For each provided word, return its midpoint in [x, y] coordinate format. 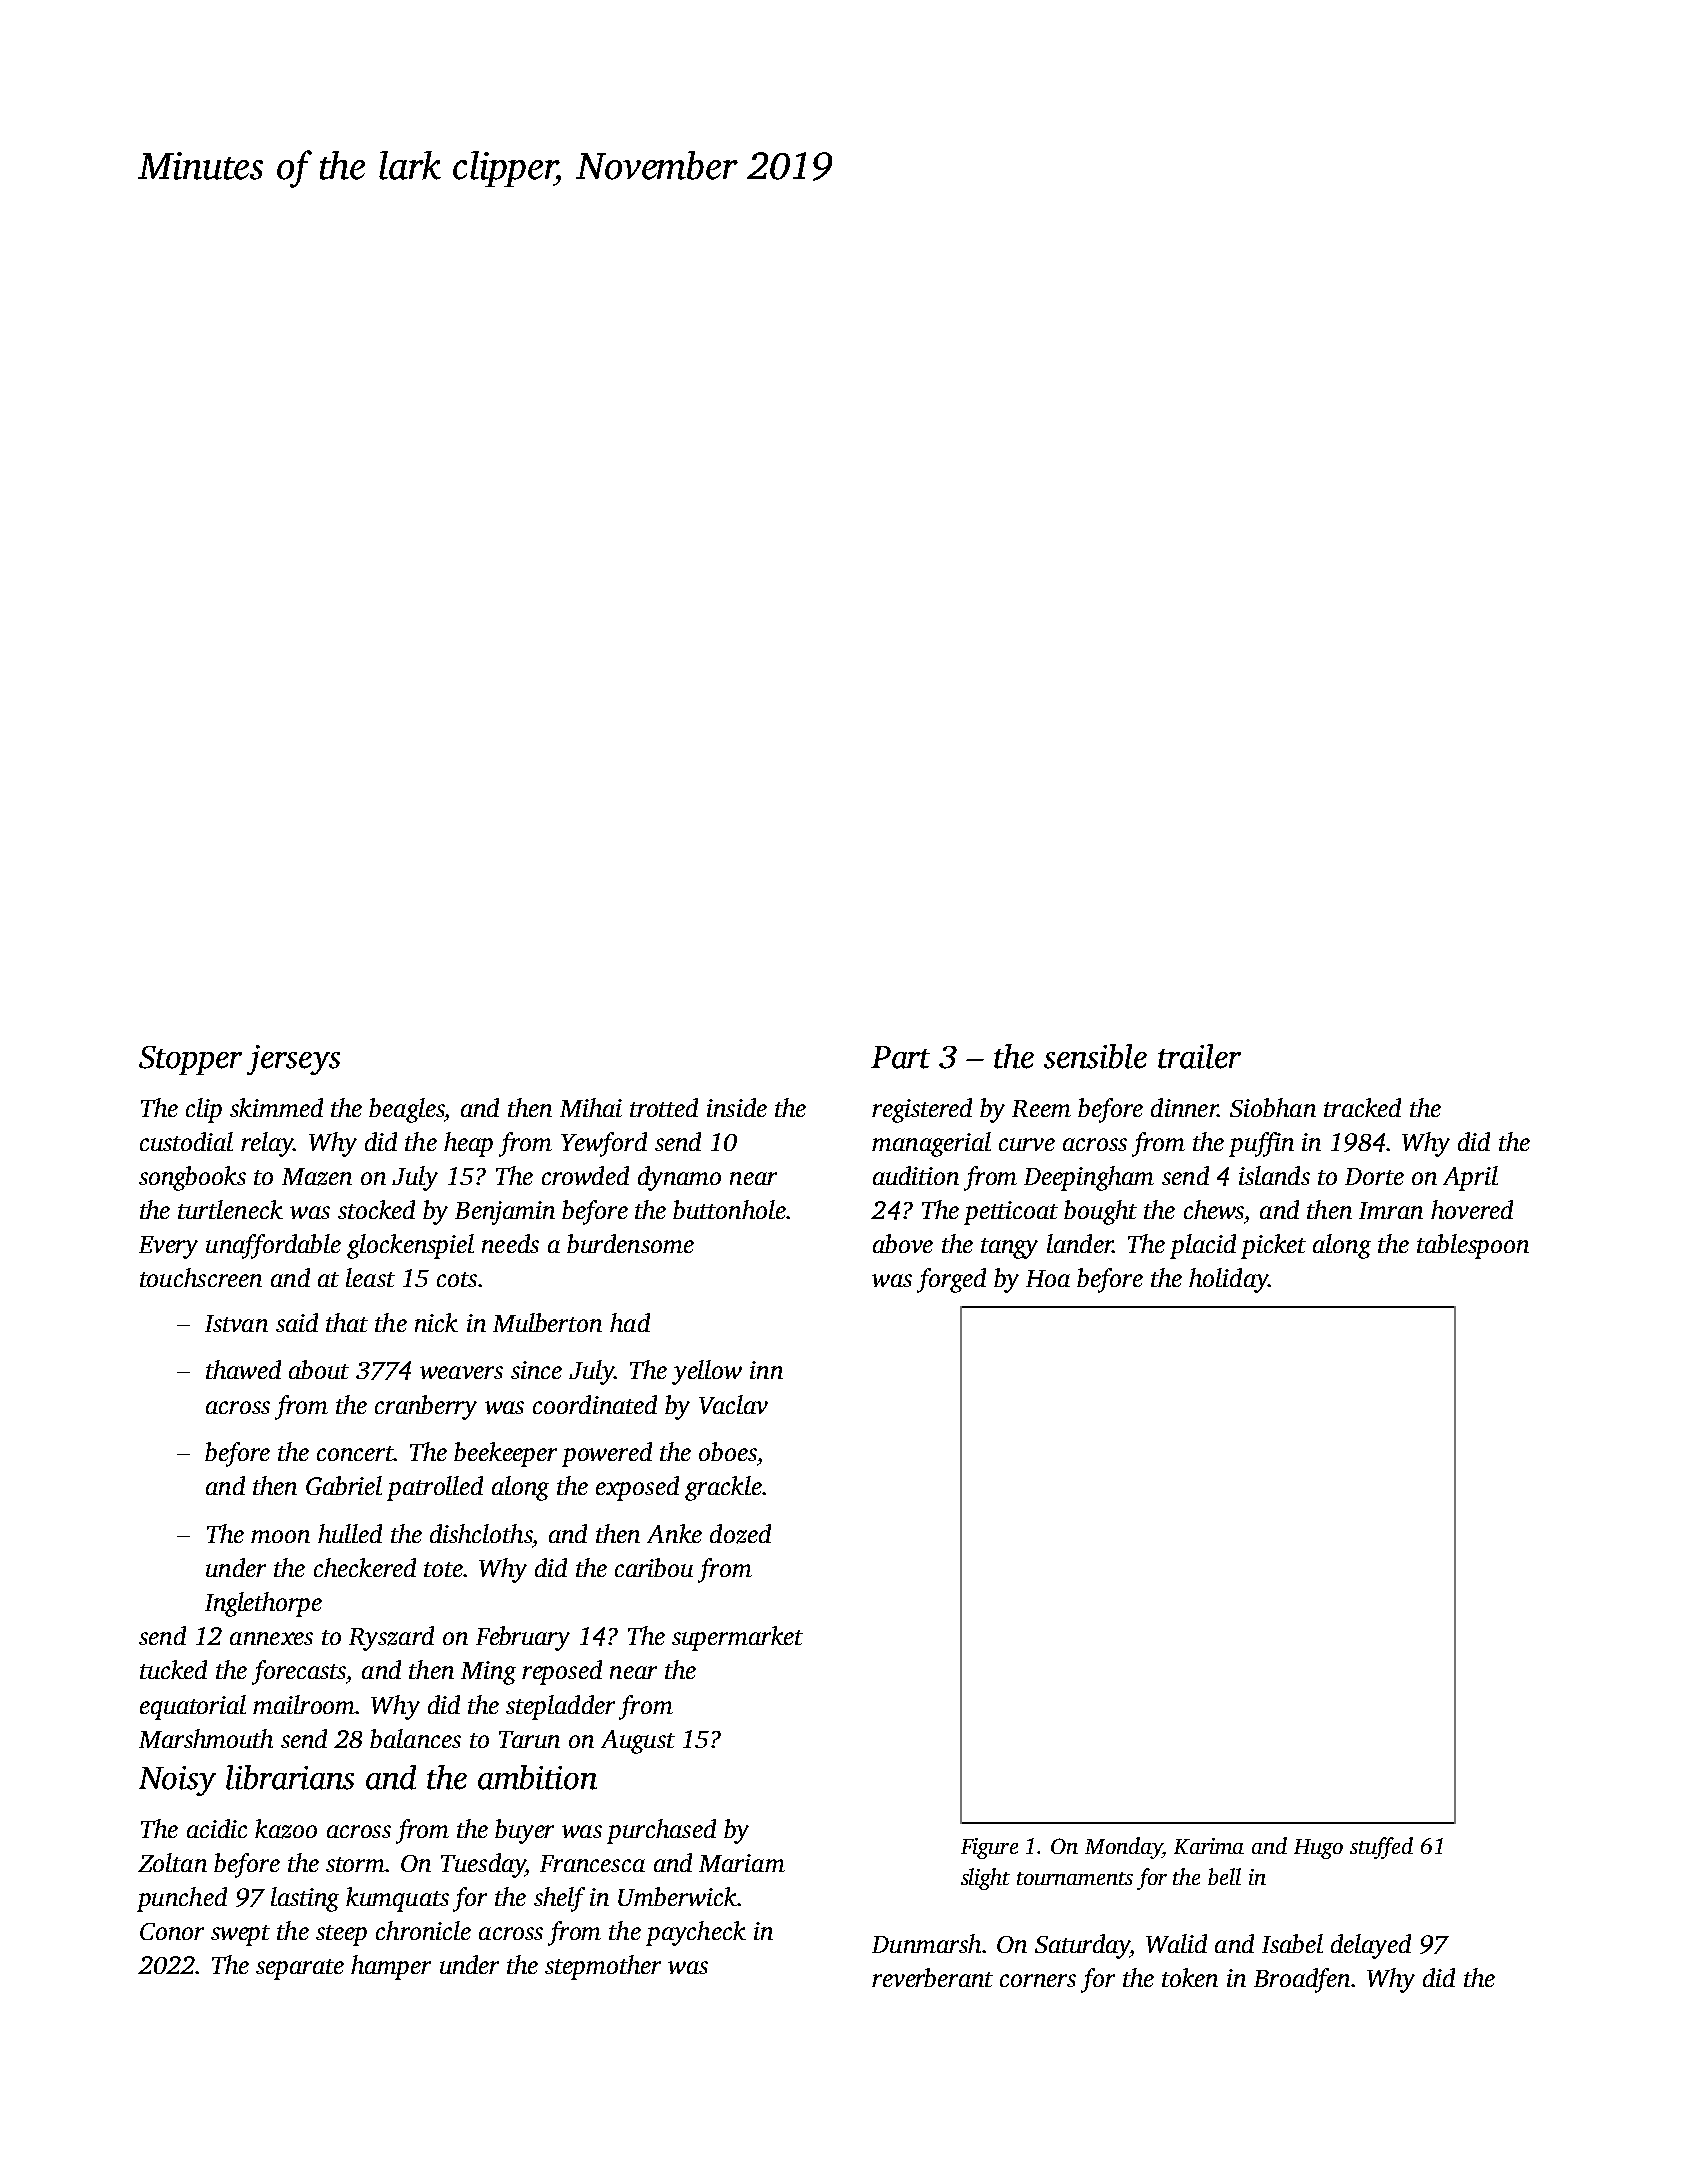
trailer [1199, 1056]
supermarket [737, 1638]
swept [240, 1935]
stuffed [1381, 1848]
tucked [173, 1669]
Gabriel [344, 1485]
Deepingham [1089, 1178]
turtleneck [230, 1209]
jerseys [293, 1060]
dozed [740, 1534]
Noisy [177, 1781]
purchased [661, 1831]
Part [900, 1057]
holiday [1228, 1280]
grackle [723, 1488]
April [1470, 1178]
